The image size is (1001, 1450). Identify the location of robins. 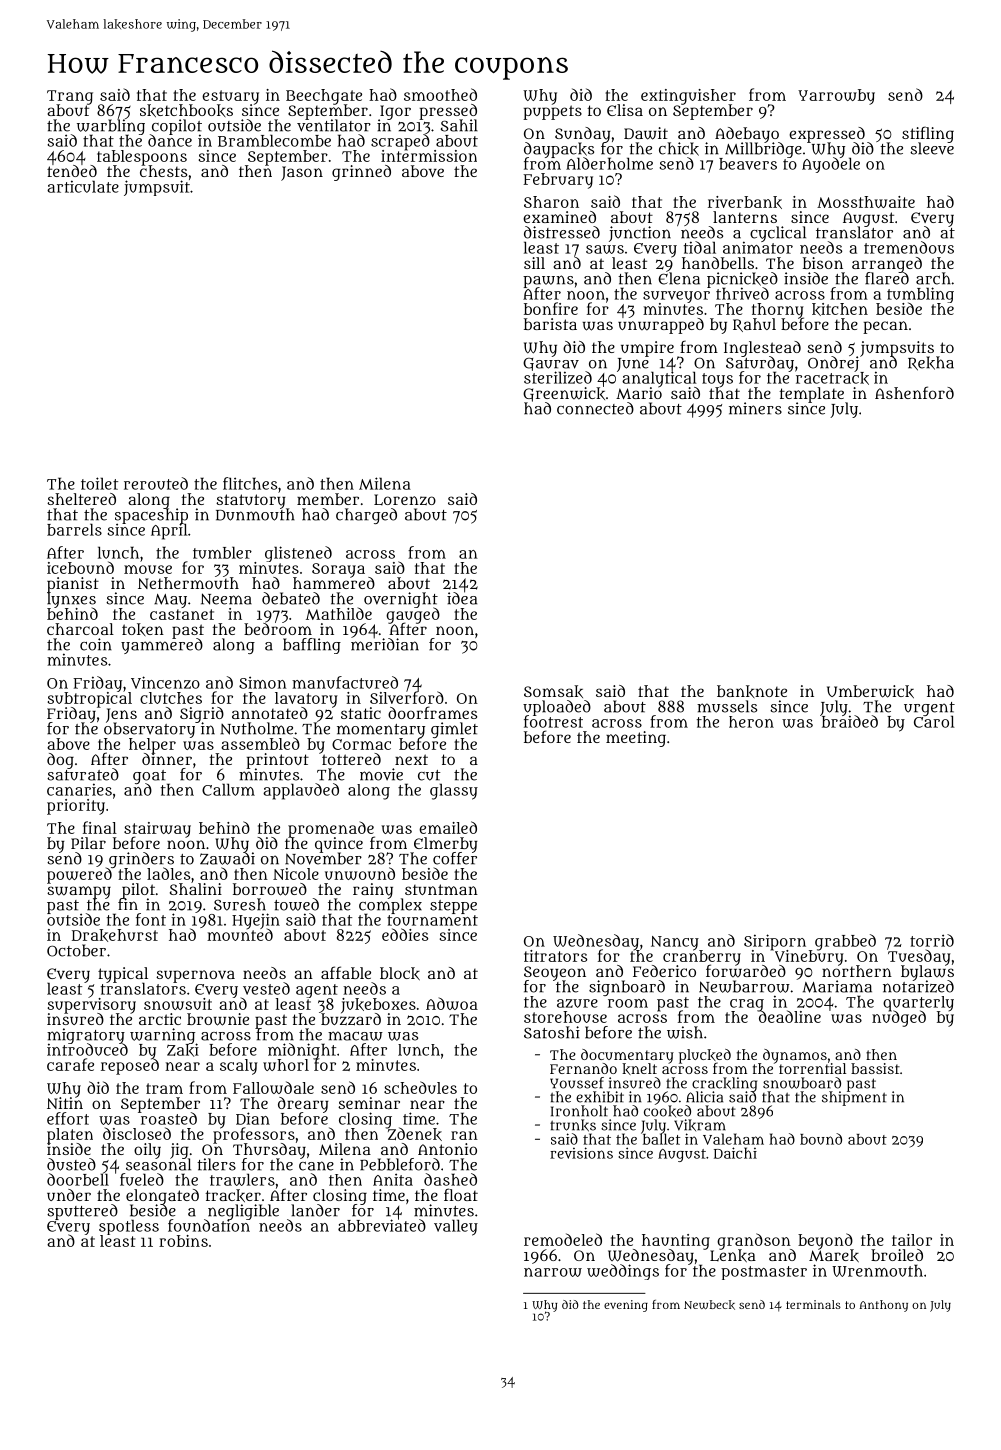
(183, 1241).
